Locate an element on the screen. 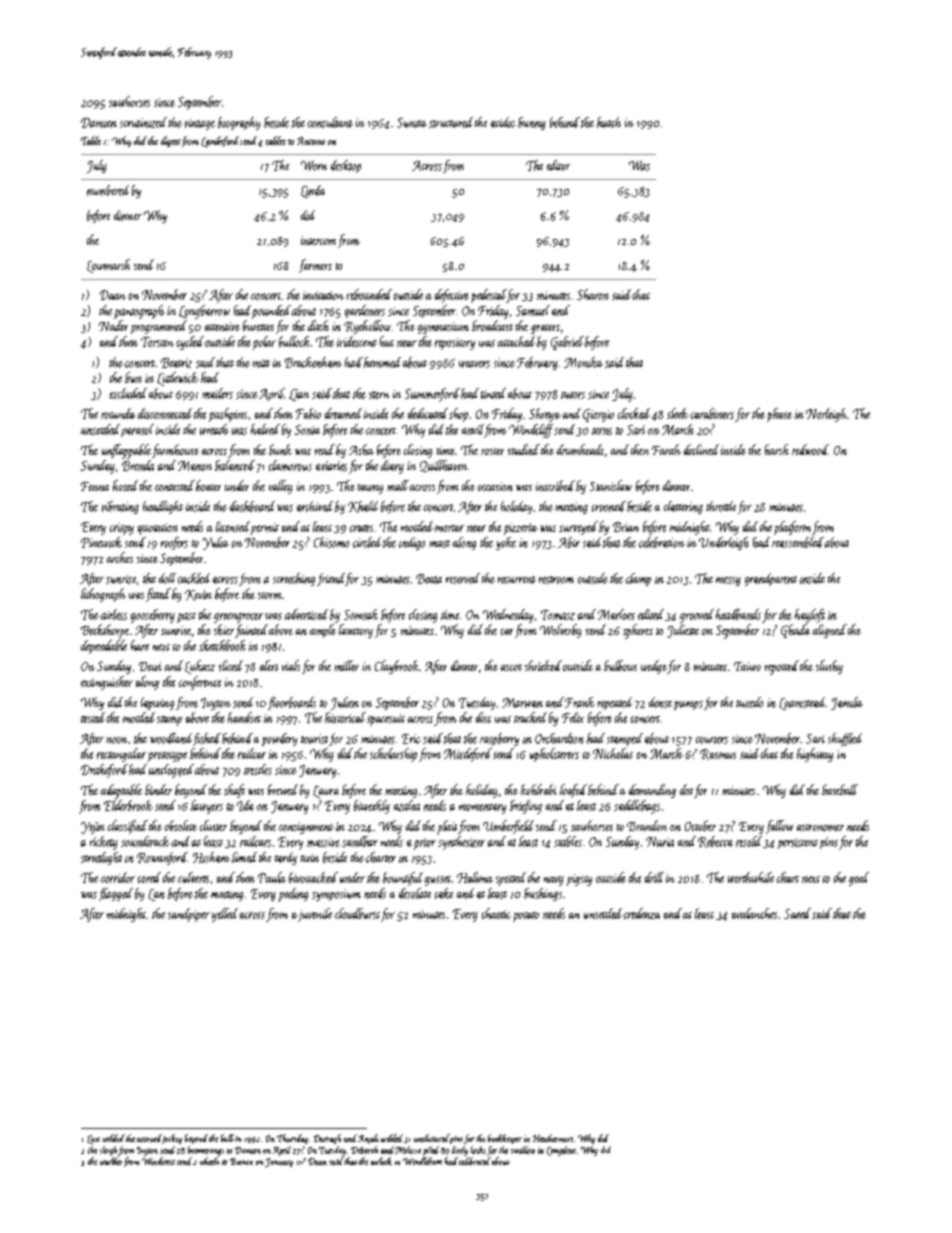 The width and height of the screenshot is (952, 1233). Sharon is located at coordinates (593, 294).
